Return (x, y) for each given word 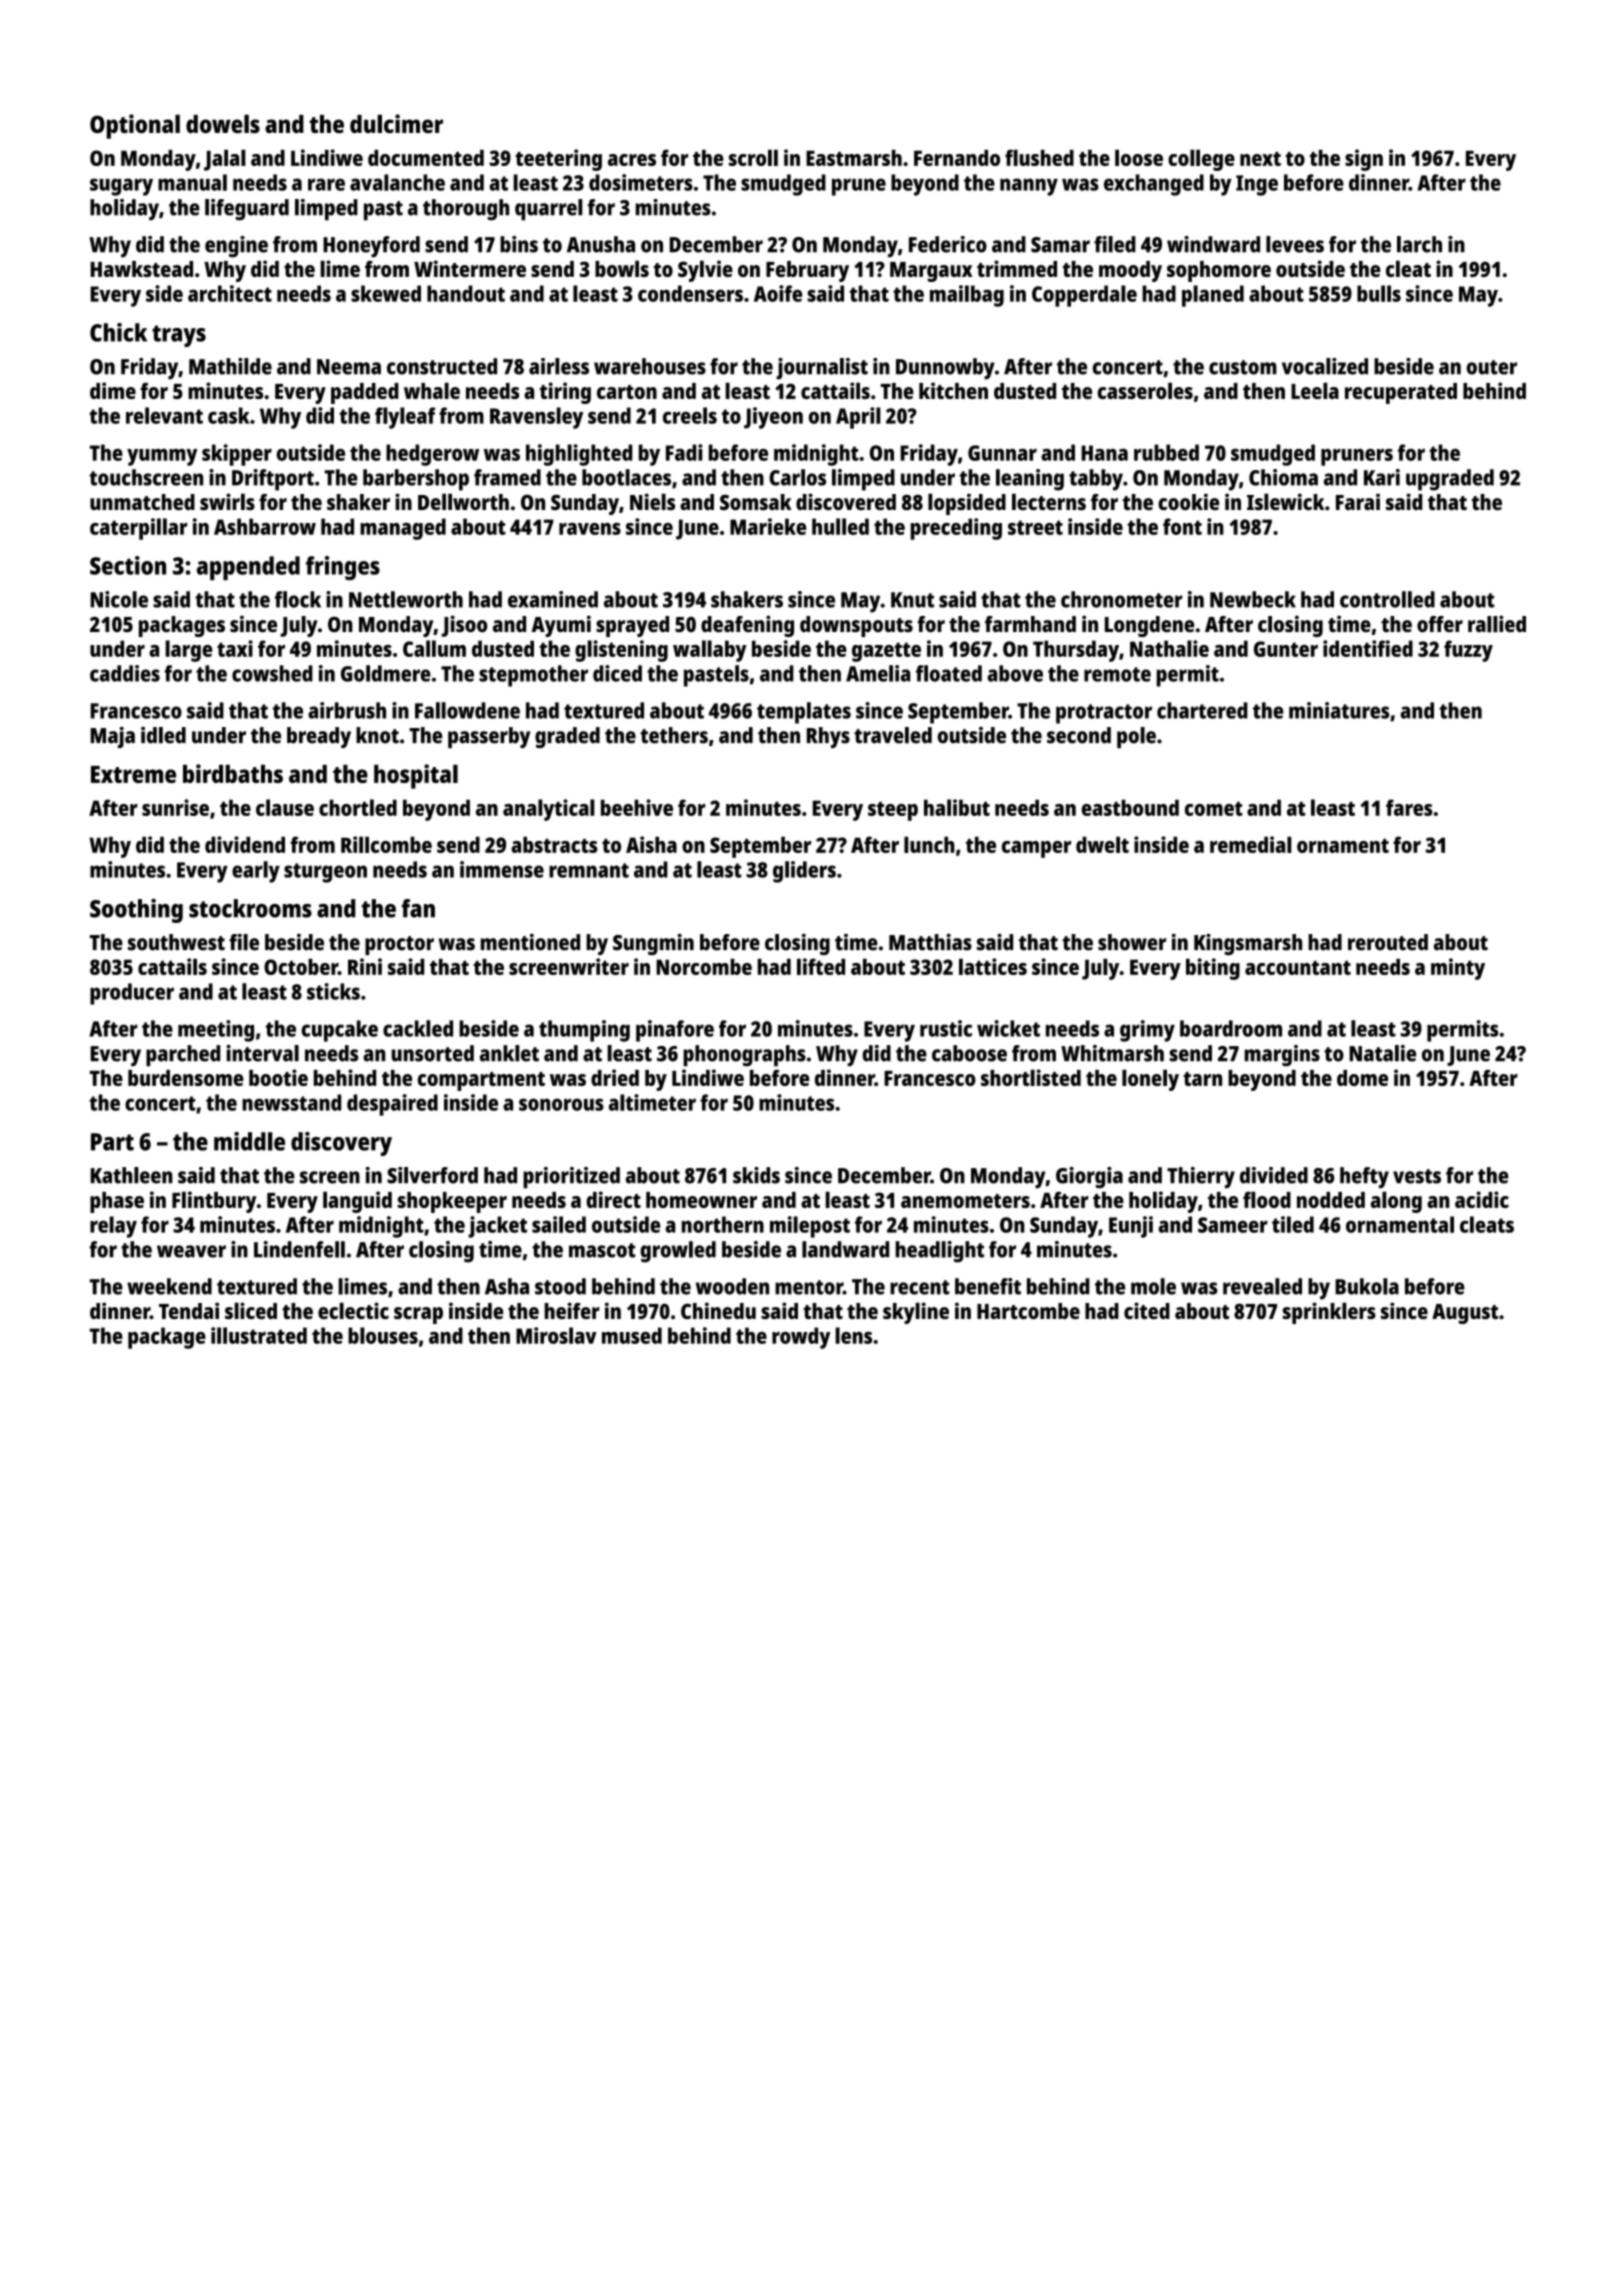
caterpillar (139, 529)
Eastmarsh (854, 158)
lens (853, 1335)
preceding (956, 529)
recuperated (1401, 393)
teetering (558, 160)
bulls (1379, 293)
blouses (383, 1335)
